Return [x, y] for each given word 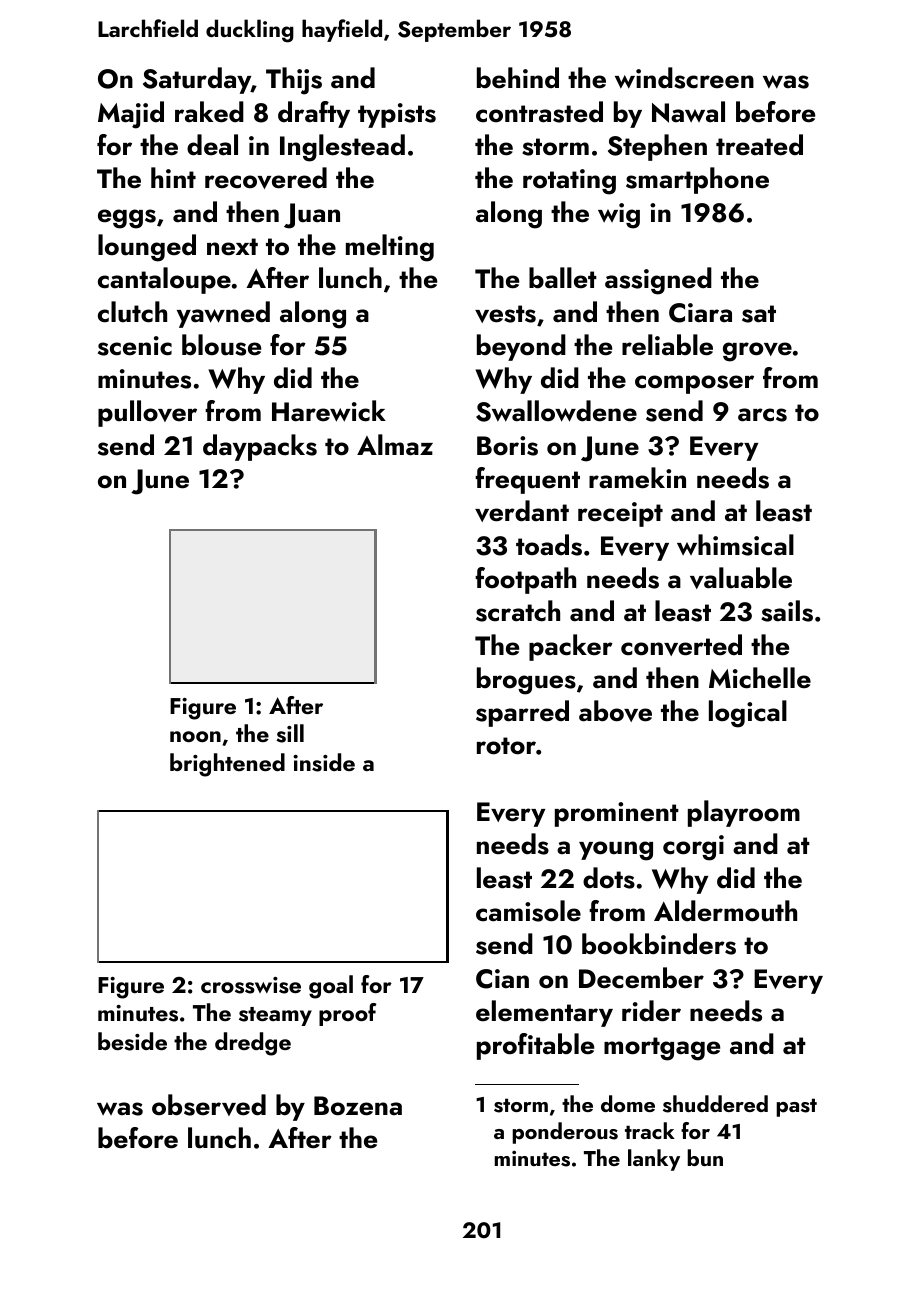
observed [209, 1105]
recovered [266, 178]
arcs [762, 415]
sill [290, 733]
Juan [312, 216]
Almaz [395, 445]
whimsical [735, 545]
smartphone [697, 180]
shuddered [715, 1104]
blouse [221, 345]
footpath [525, 580]
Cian [502, 979]
